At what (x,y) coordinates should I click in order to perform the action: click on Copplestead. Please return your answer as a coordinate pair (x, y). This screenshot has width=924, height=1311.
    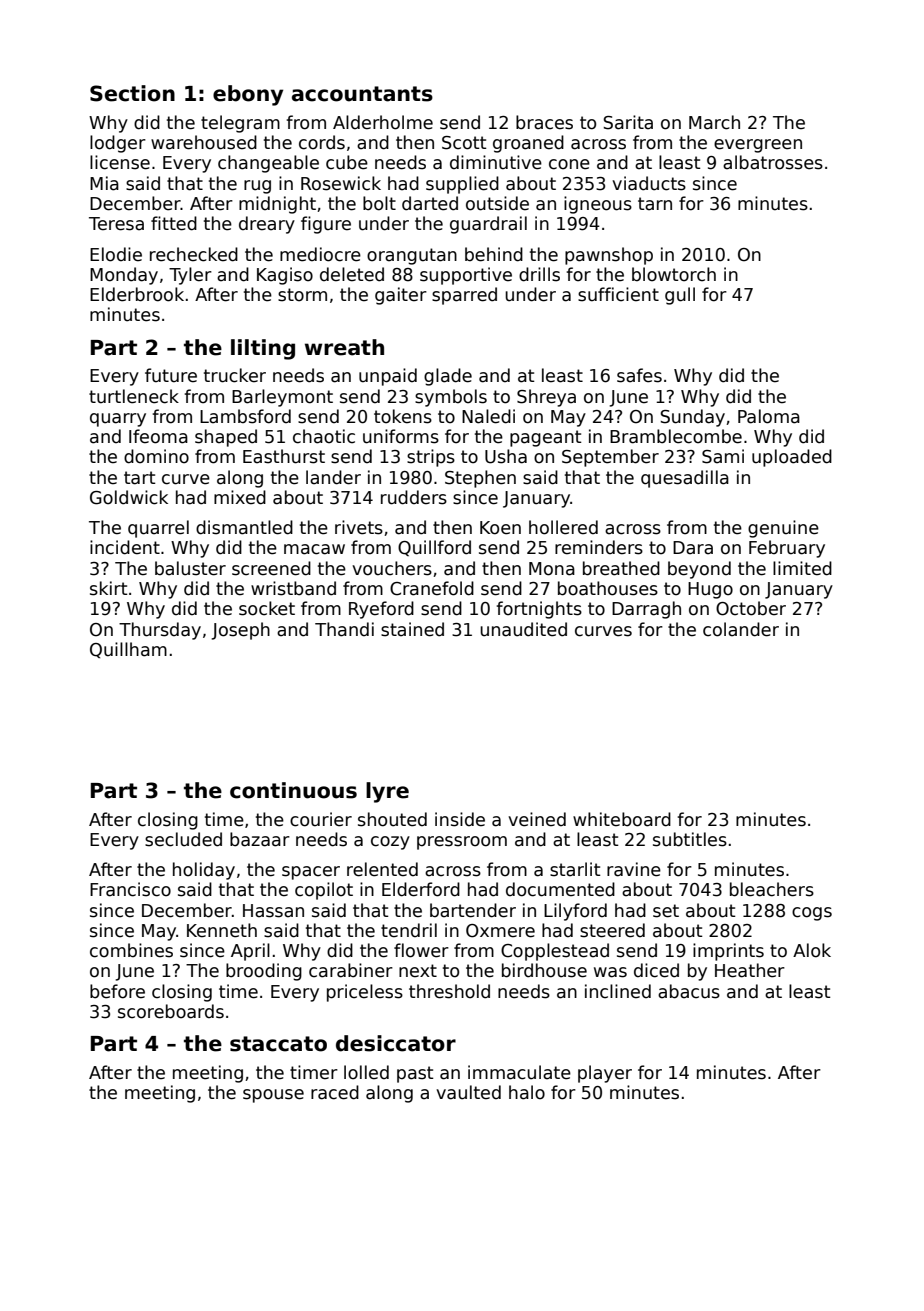
    Looking at the image, I should click on (555, 952).
